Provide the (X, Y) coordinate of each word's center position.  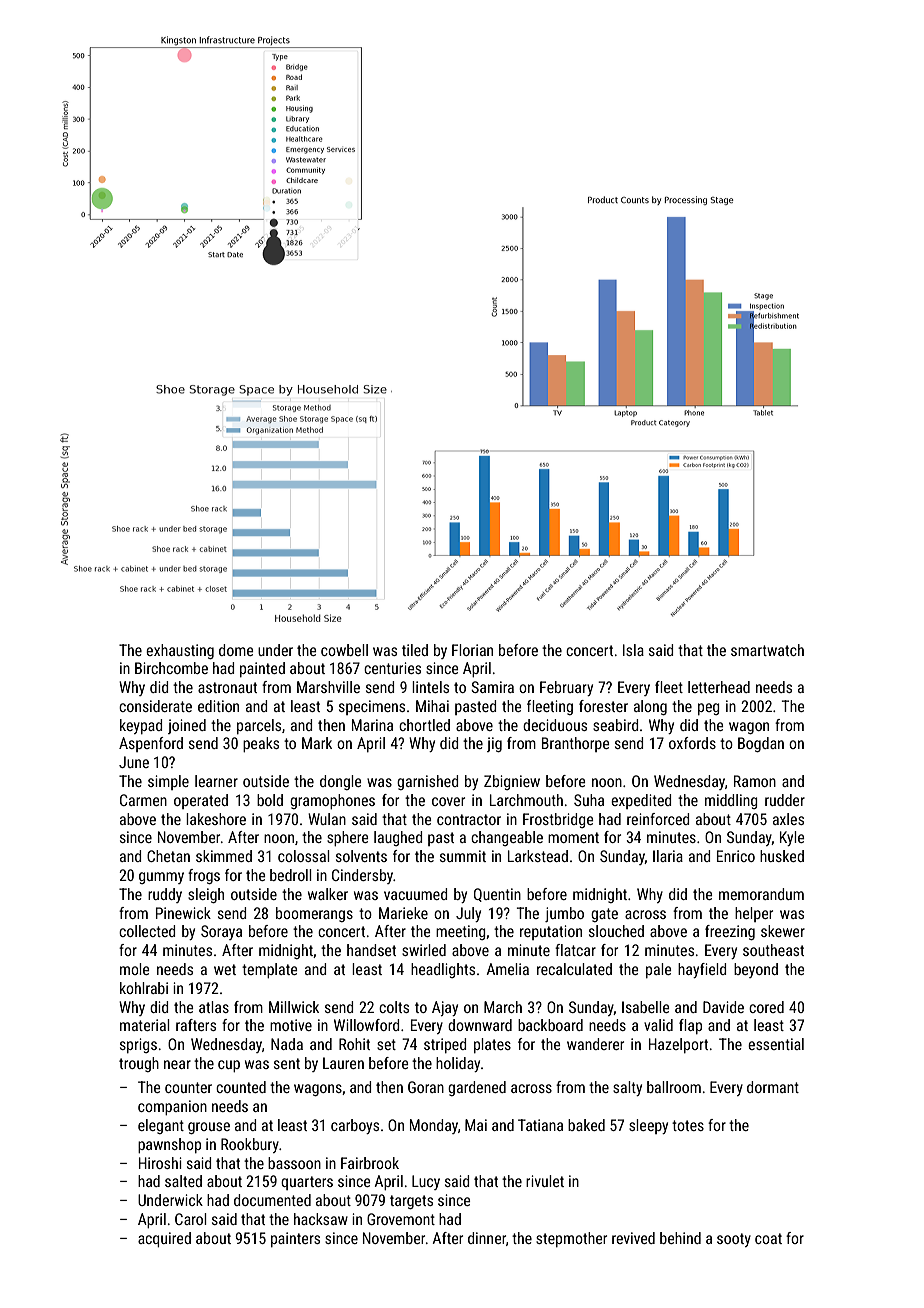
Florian (472, 650)
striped (445, 1045)
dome (236, 650)
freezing (730, 932)
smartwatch (767, 650)
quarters (307, 1183)
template (270, 970)
